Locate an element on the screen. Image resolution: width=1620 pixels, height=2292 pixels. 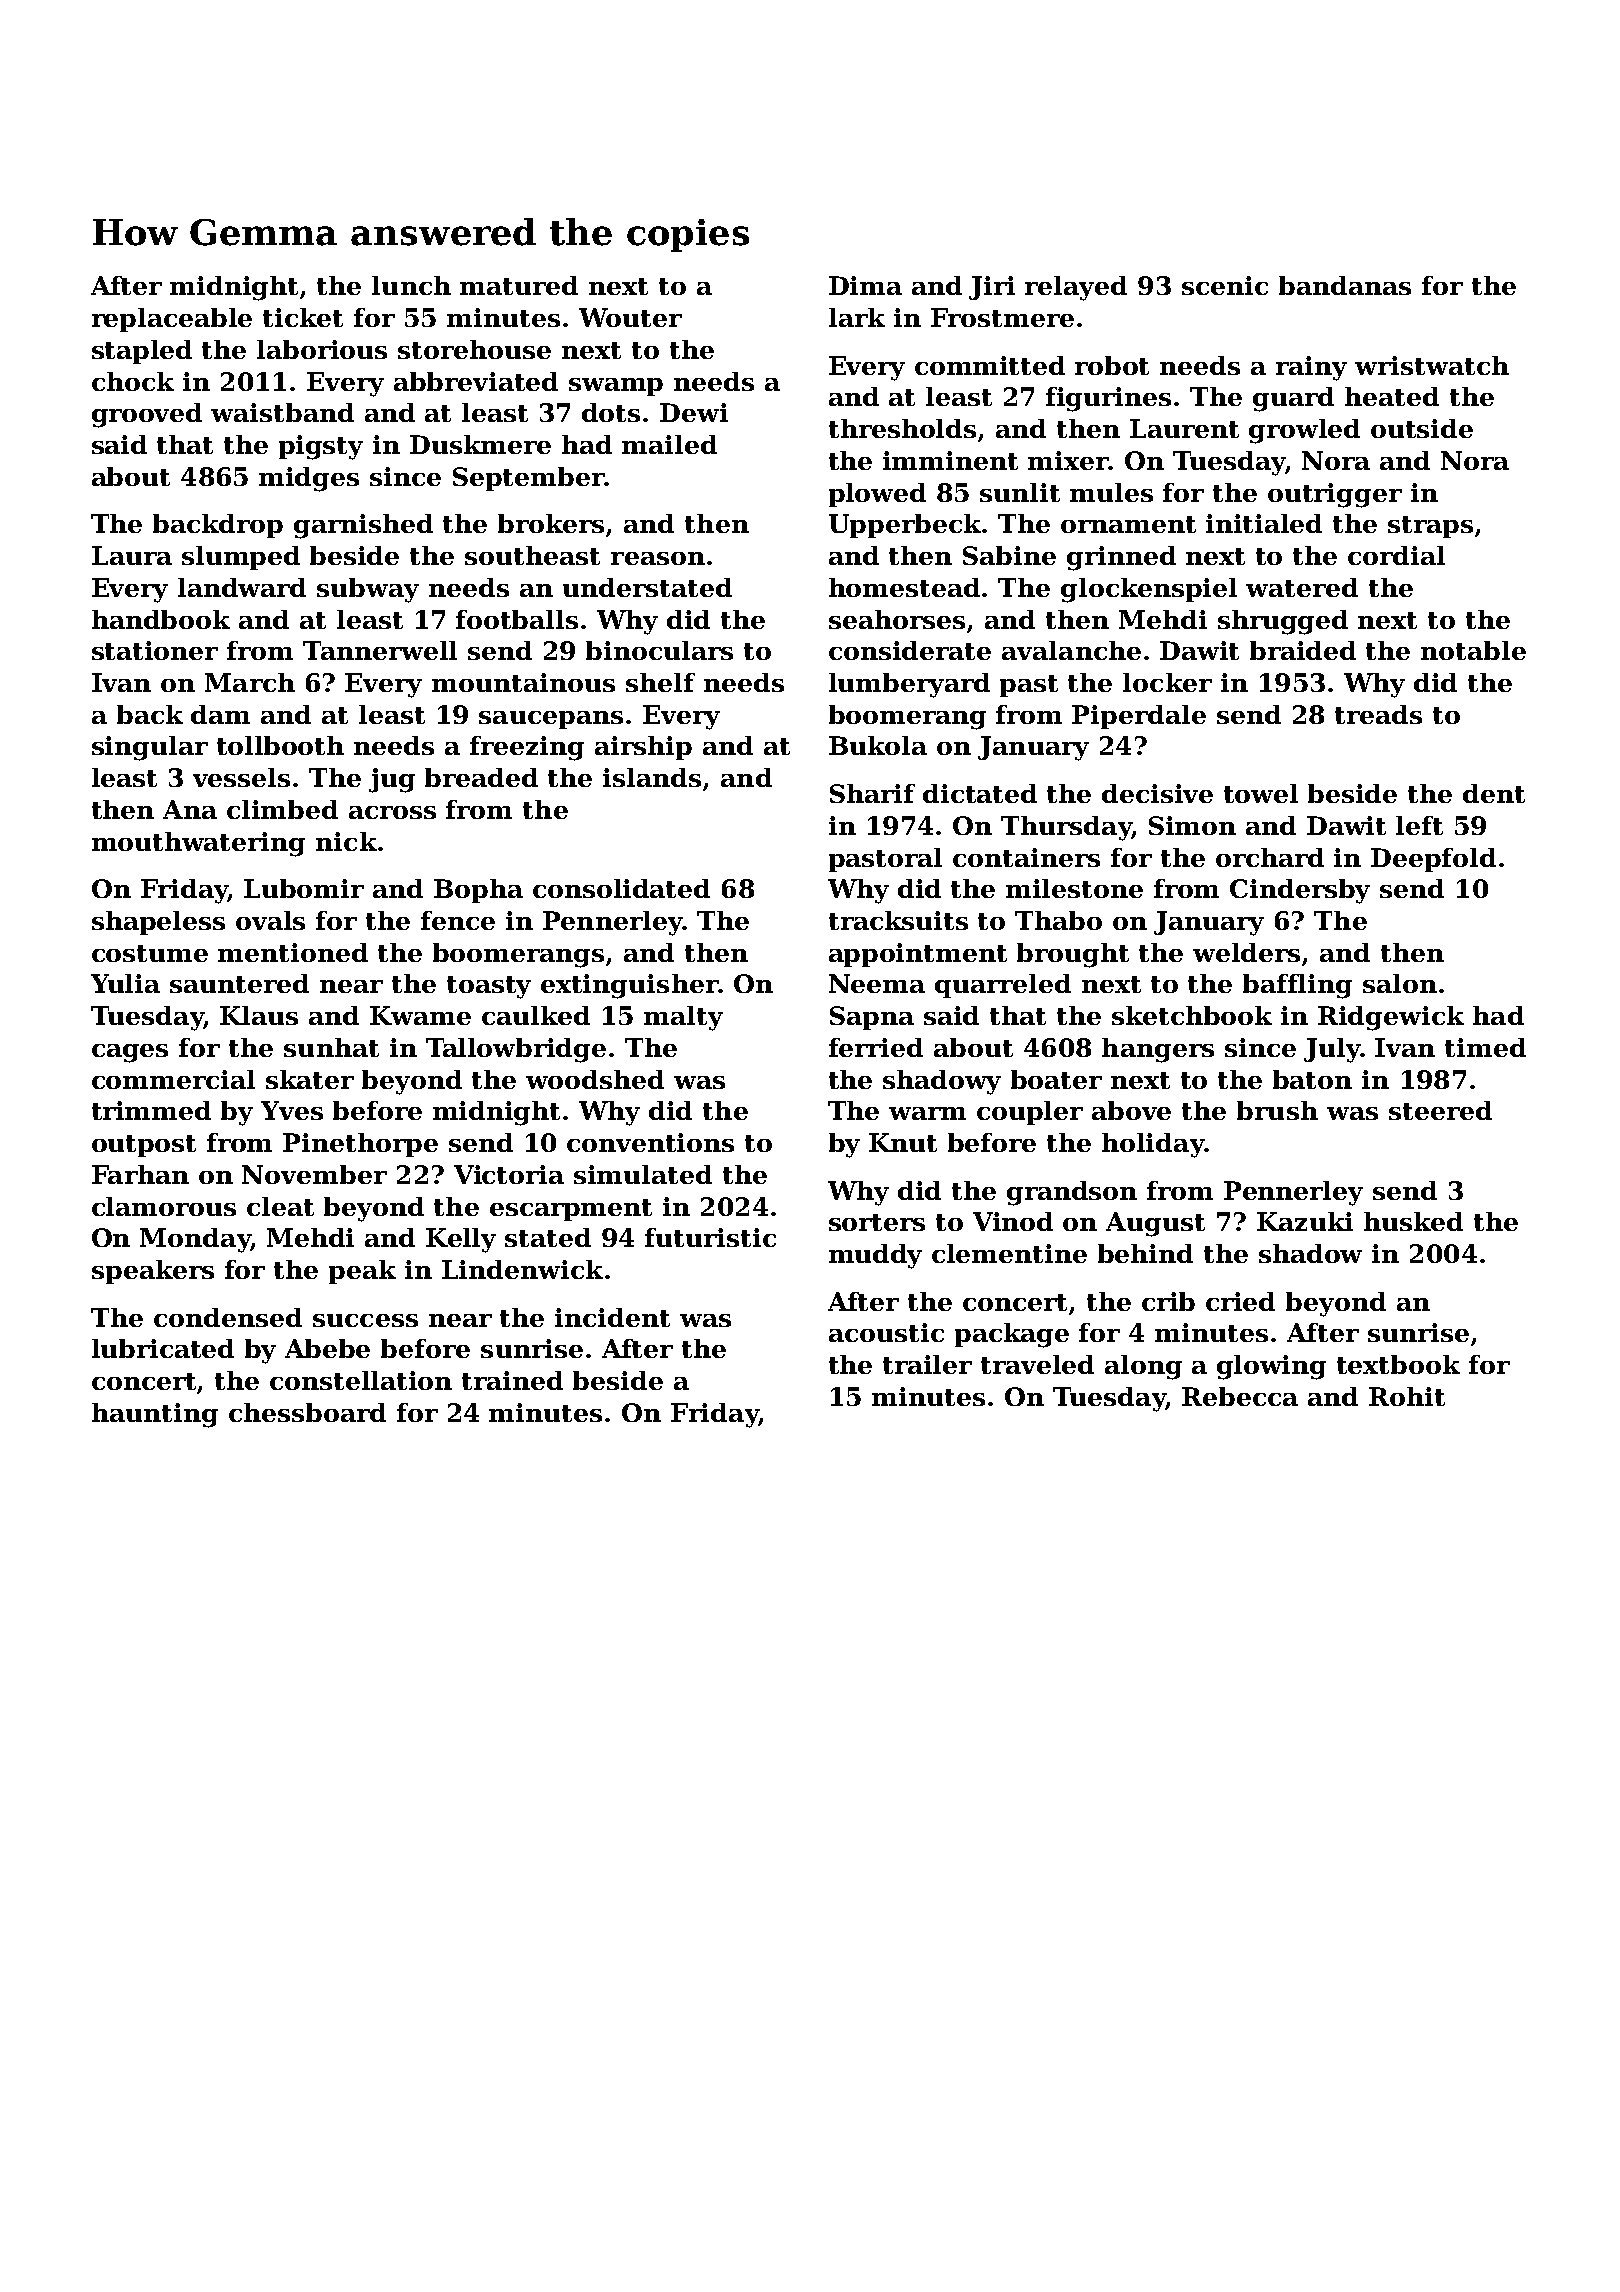
storehouse is located at coordinates (474, 349).
